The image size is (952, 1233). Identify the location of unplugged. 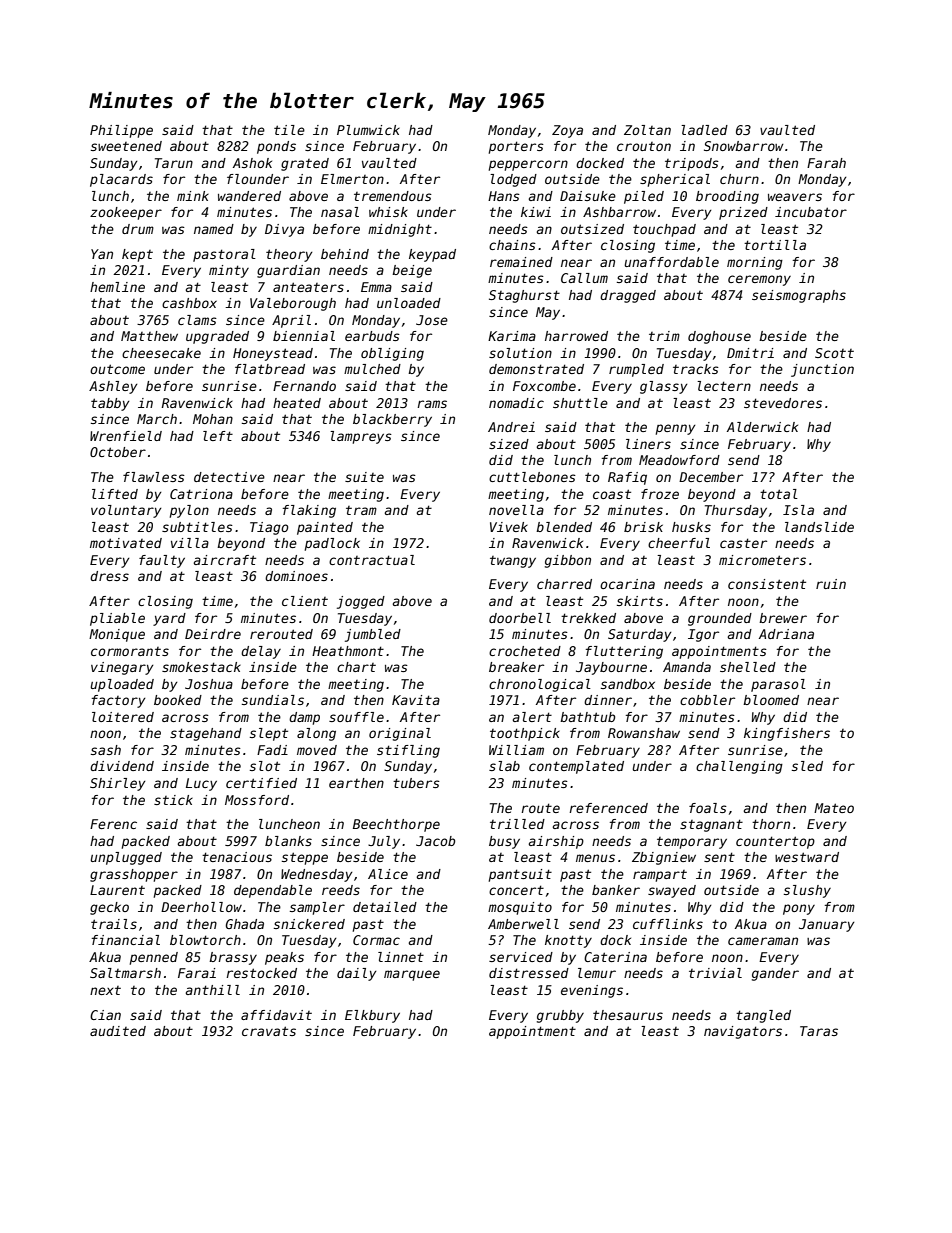
(126, 858).
